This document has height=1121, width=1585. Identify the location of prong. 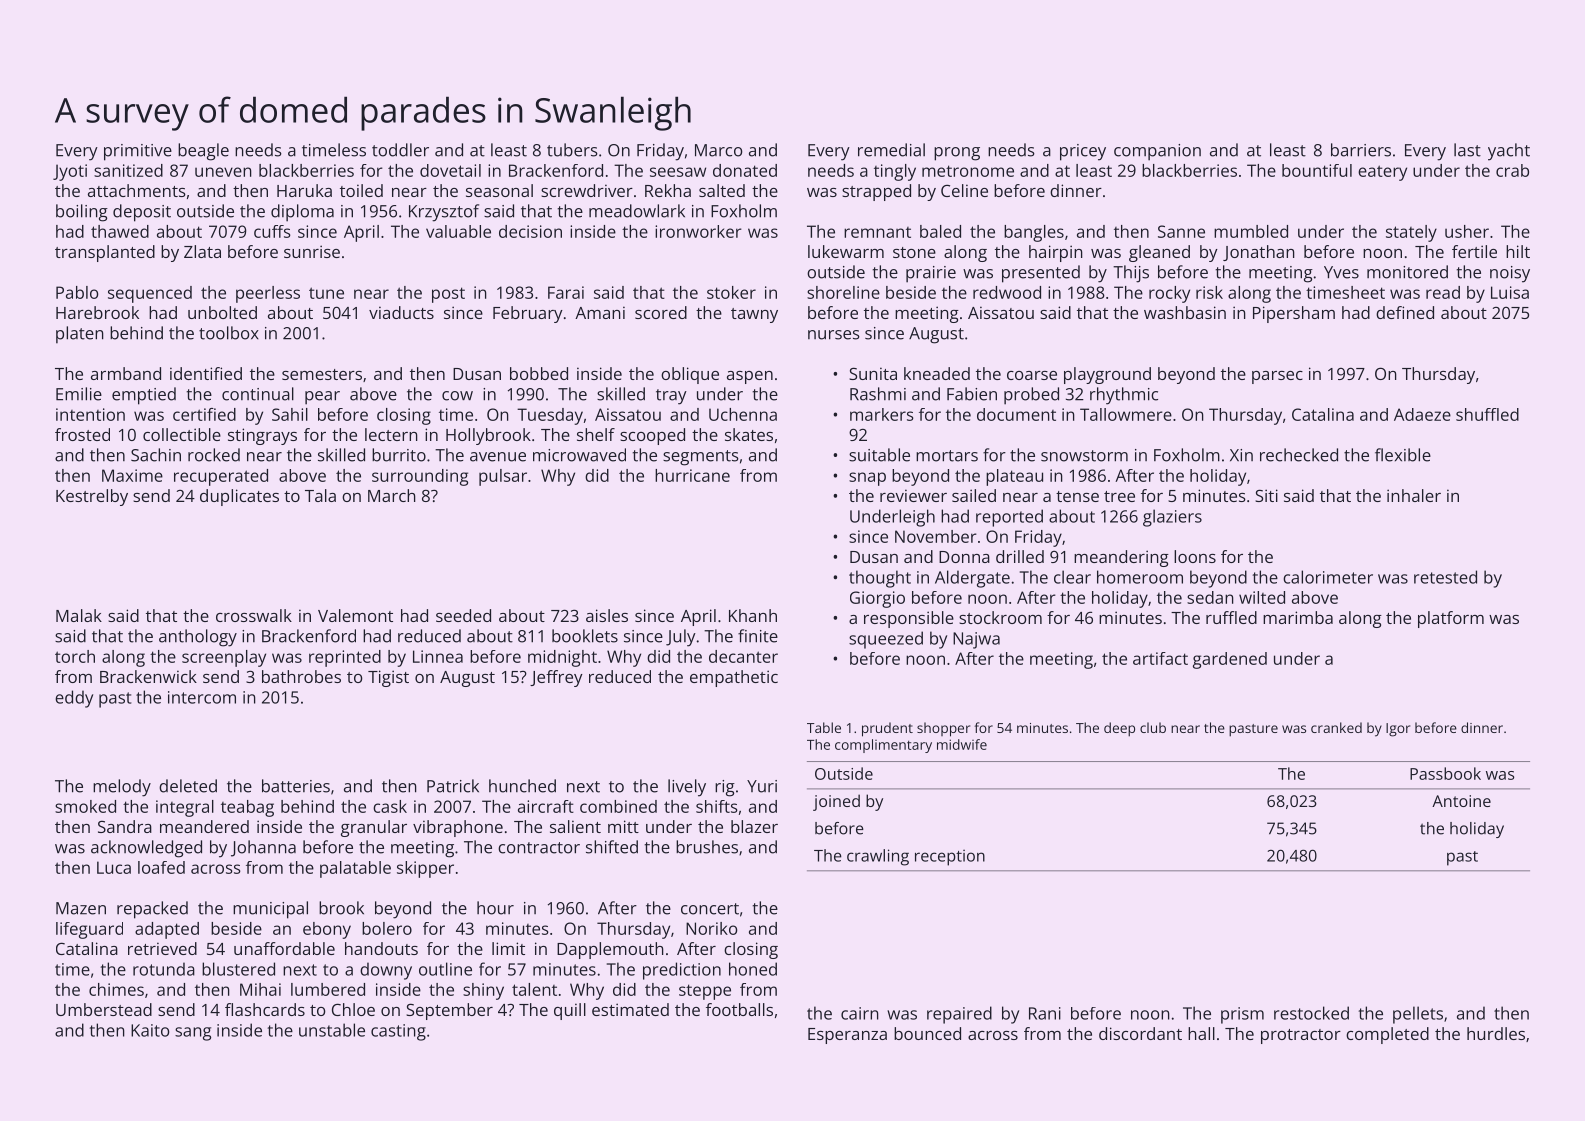
(957, 154).
